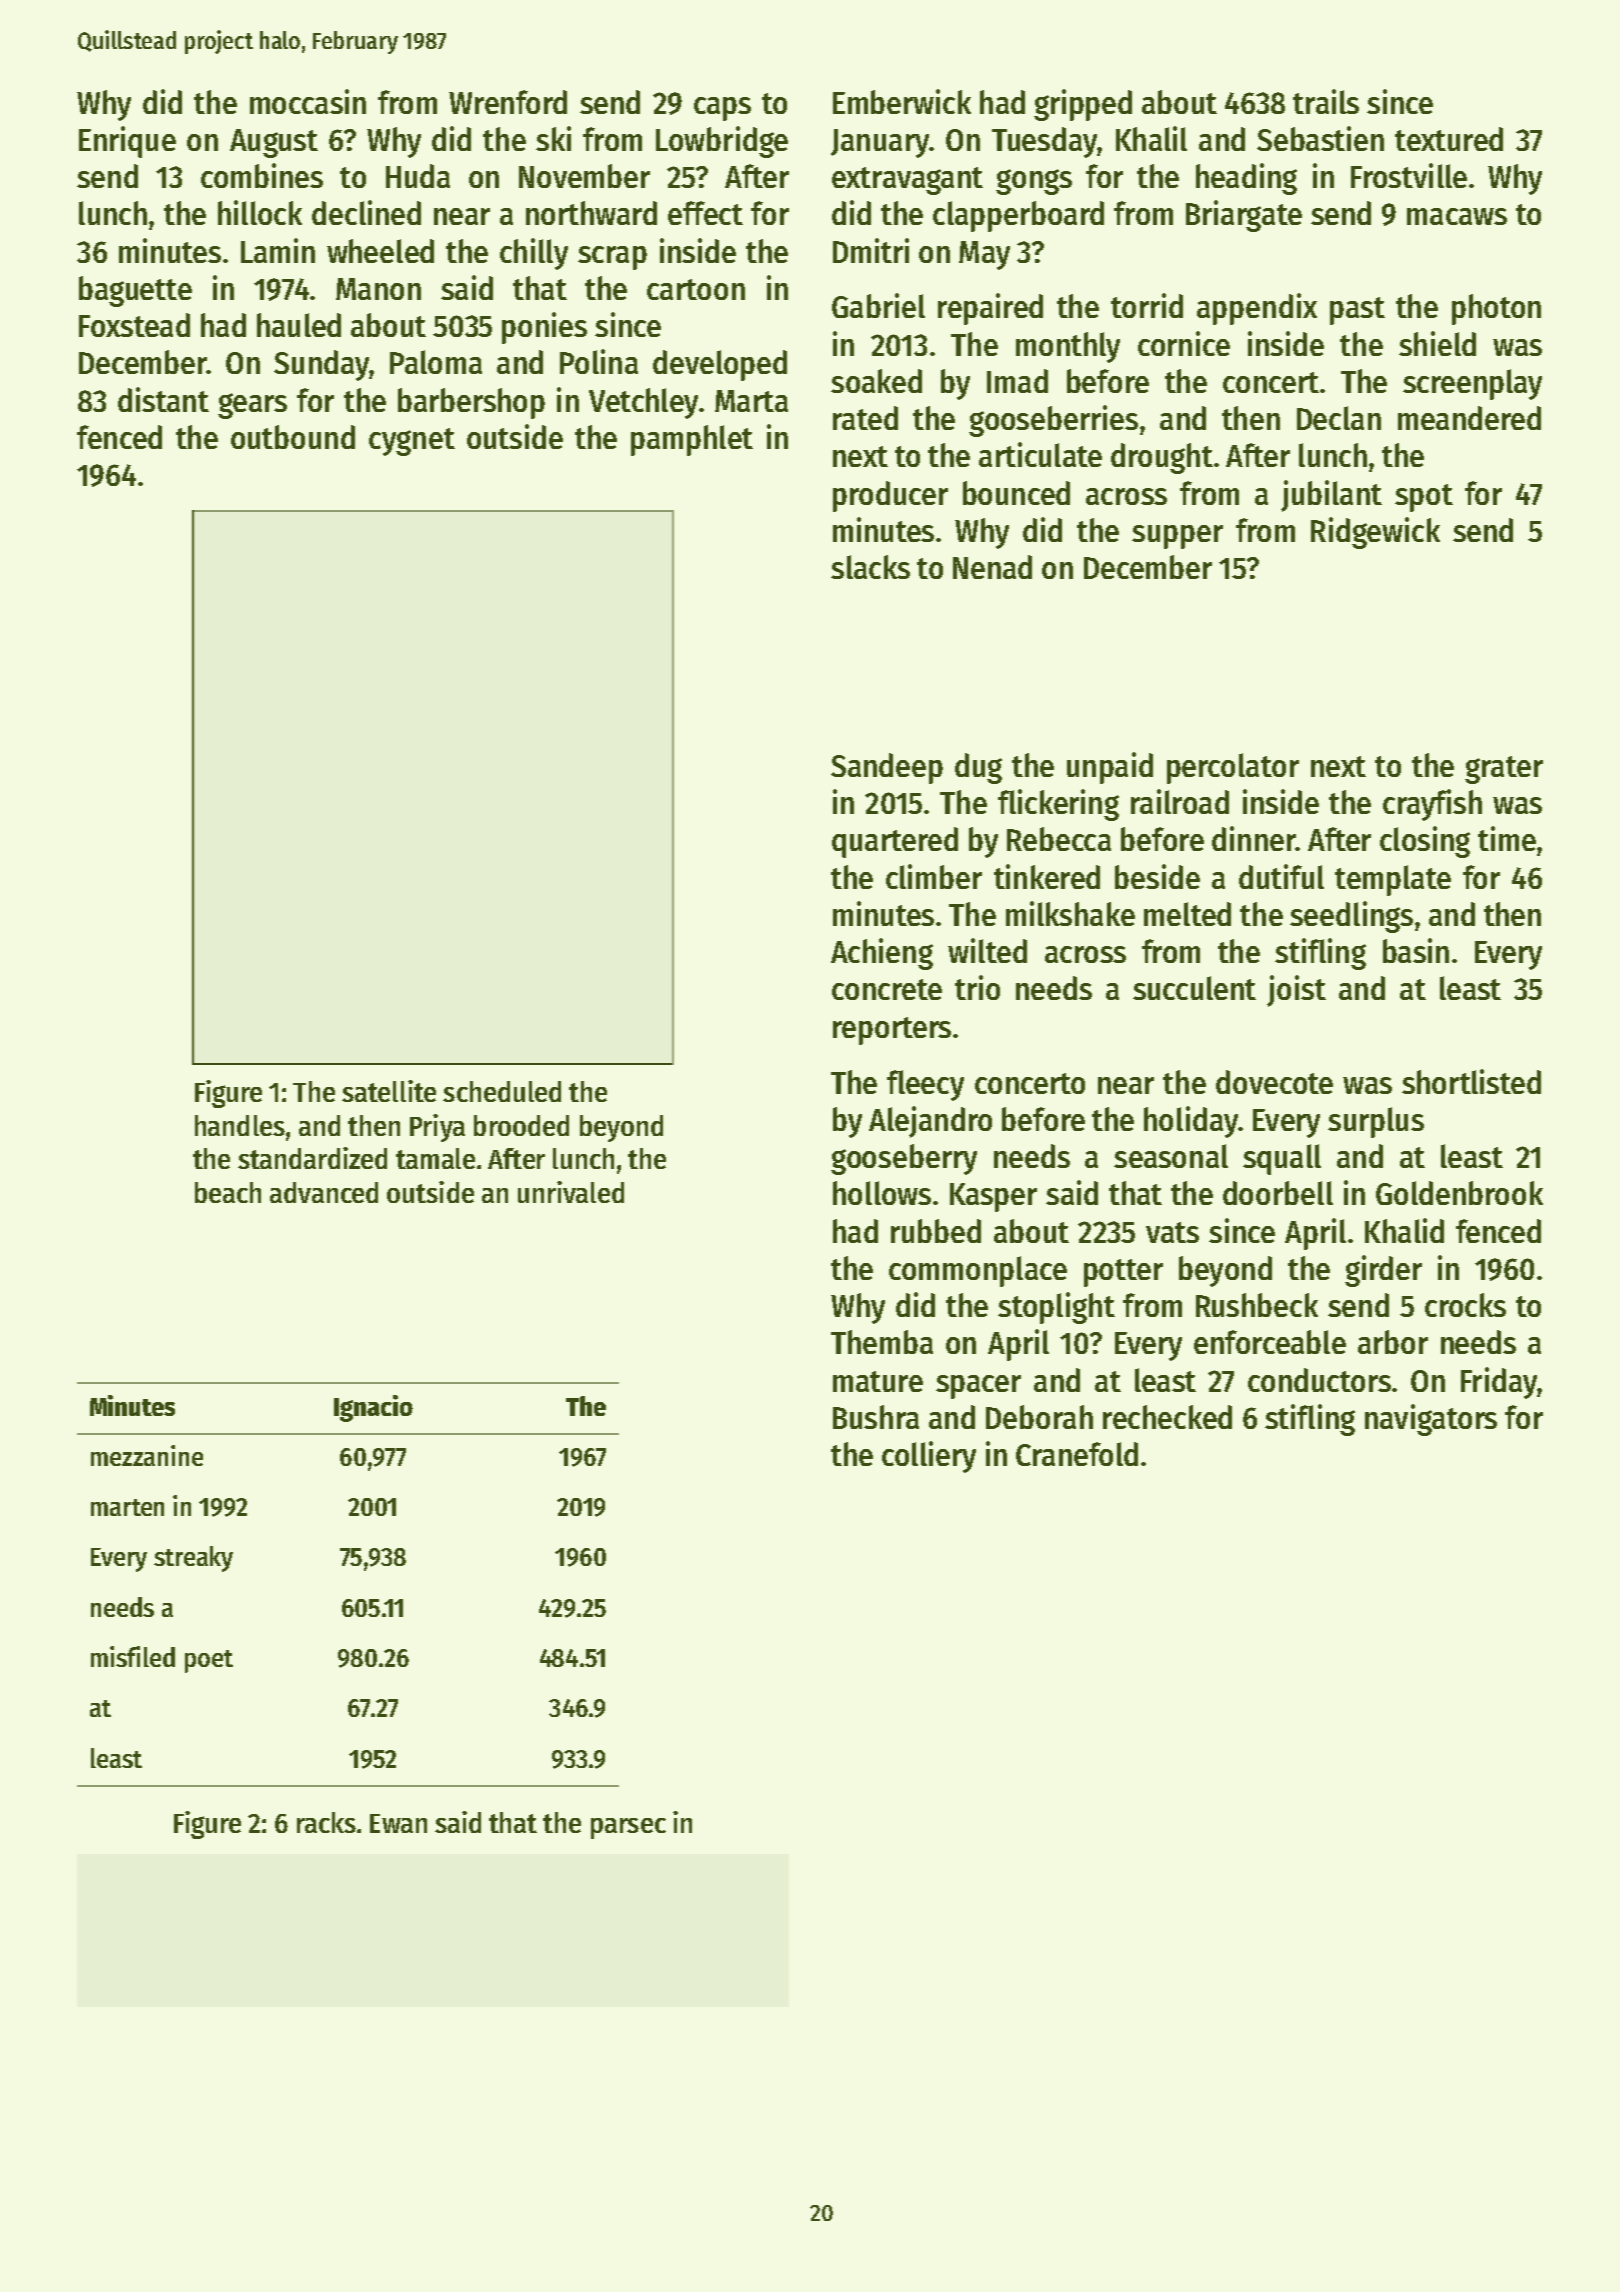 Image resolution: width=1620 pixels, height=2292 pixels. I want to click on Manon, so click(378, 289).
